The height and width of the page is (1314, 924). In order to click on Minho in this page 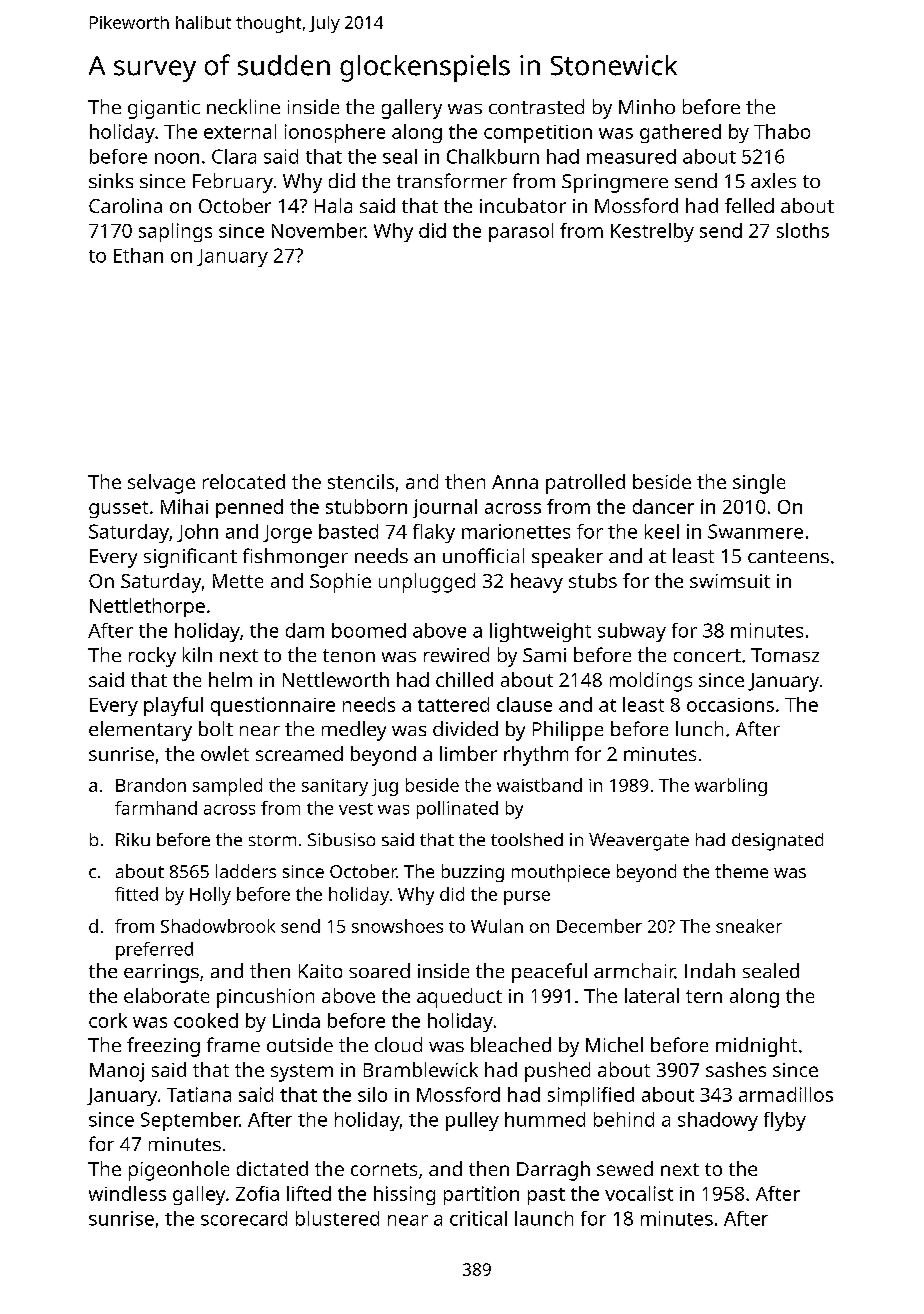, I will do `click(647, 106)`.
